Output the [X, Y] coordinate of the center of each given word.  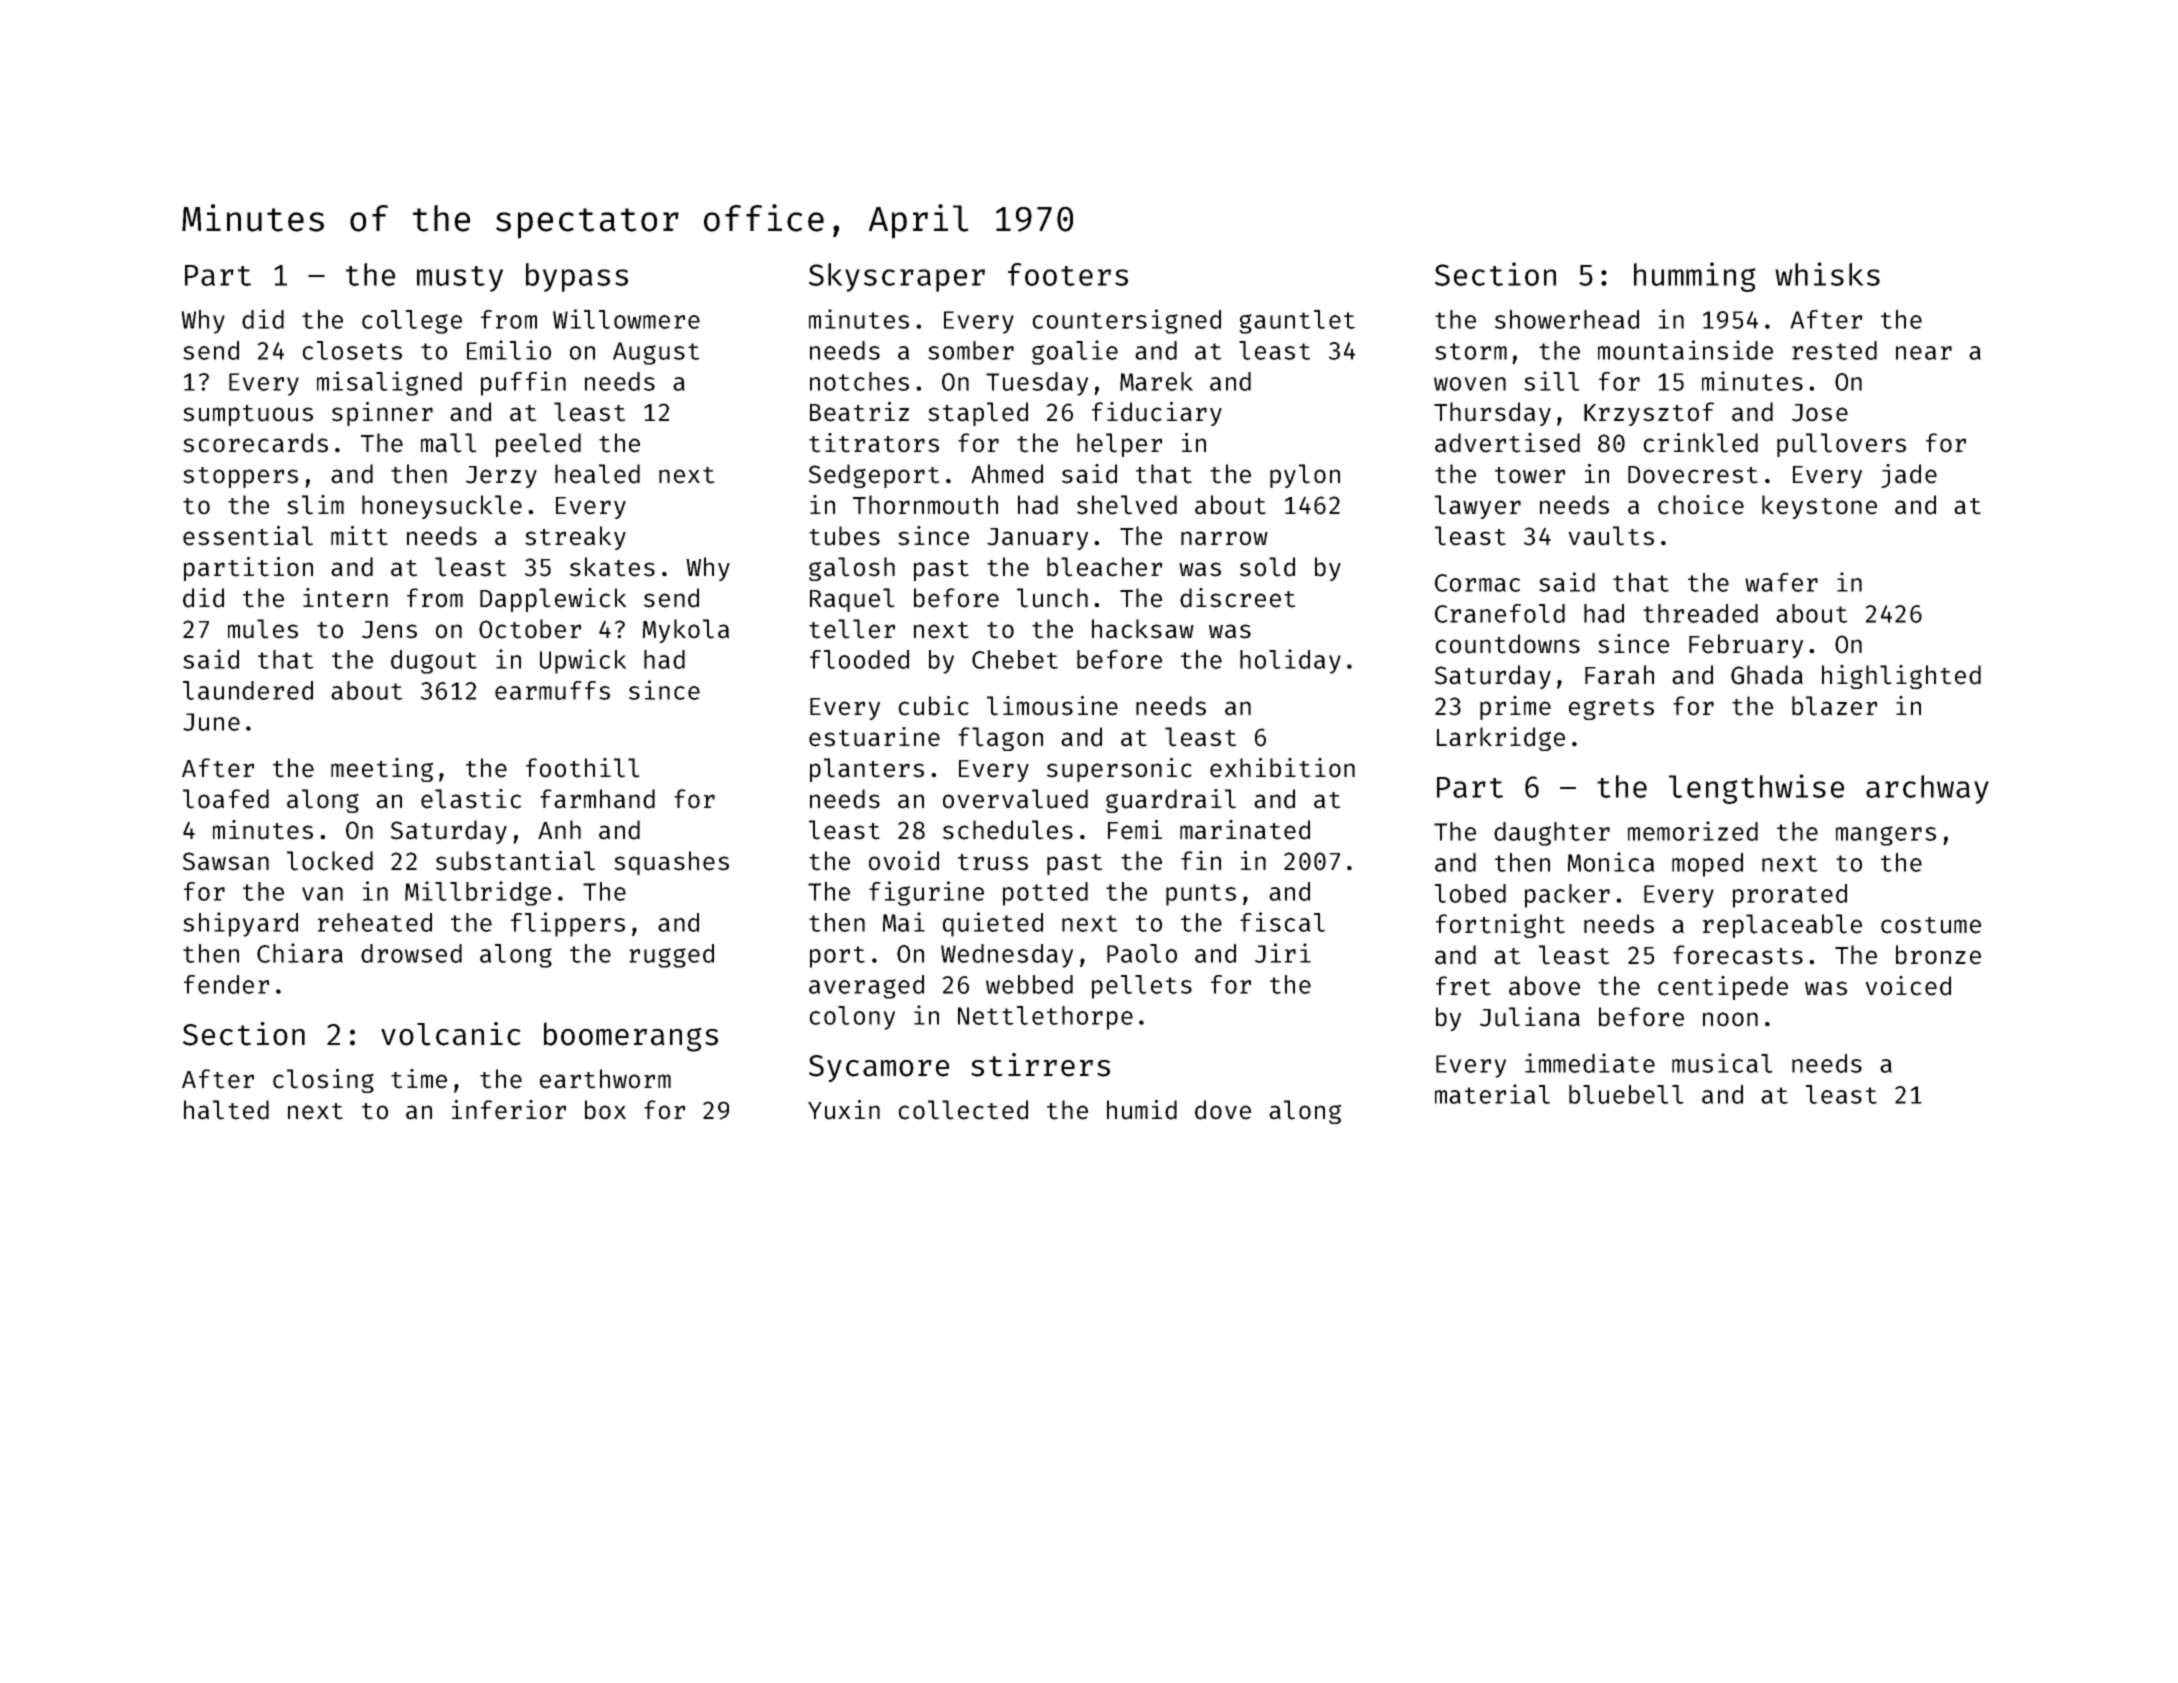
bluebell [1626, 1094]
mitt [359, 536]
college [412, 322]
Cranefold [1500, 613]
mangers [1886, 836]
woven [1470, 384]
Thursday [1492, 414]
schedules [1008, 830]
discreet [1238, 598]
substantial [515, 861]
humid [1142, 1110]
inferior [509, 1110]
